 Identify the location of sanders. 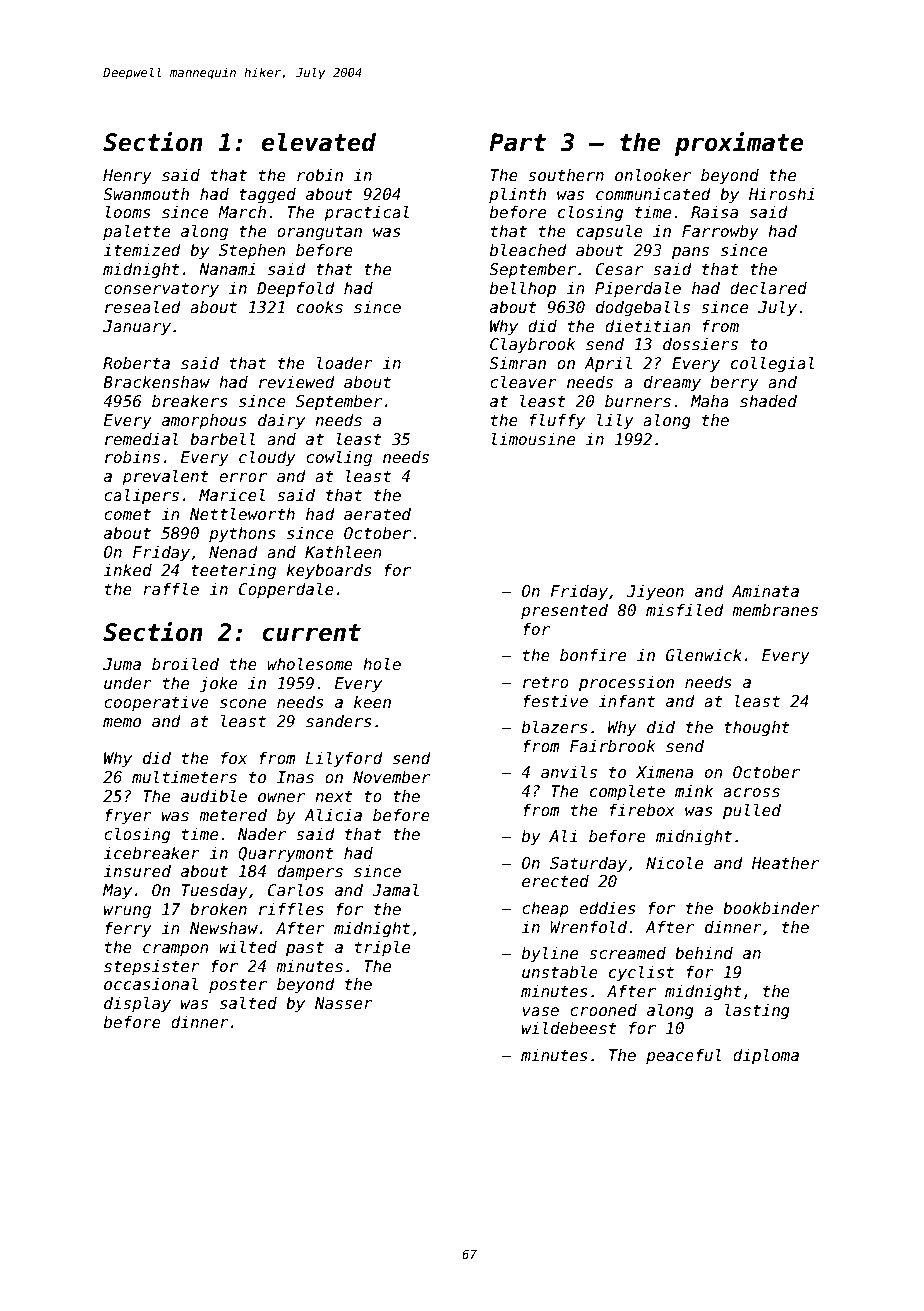
(339, 721).
